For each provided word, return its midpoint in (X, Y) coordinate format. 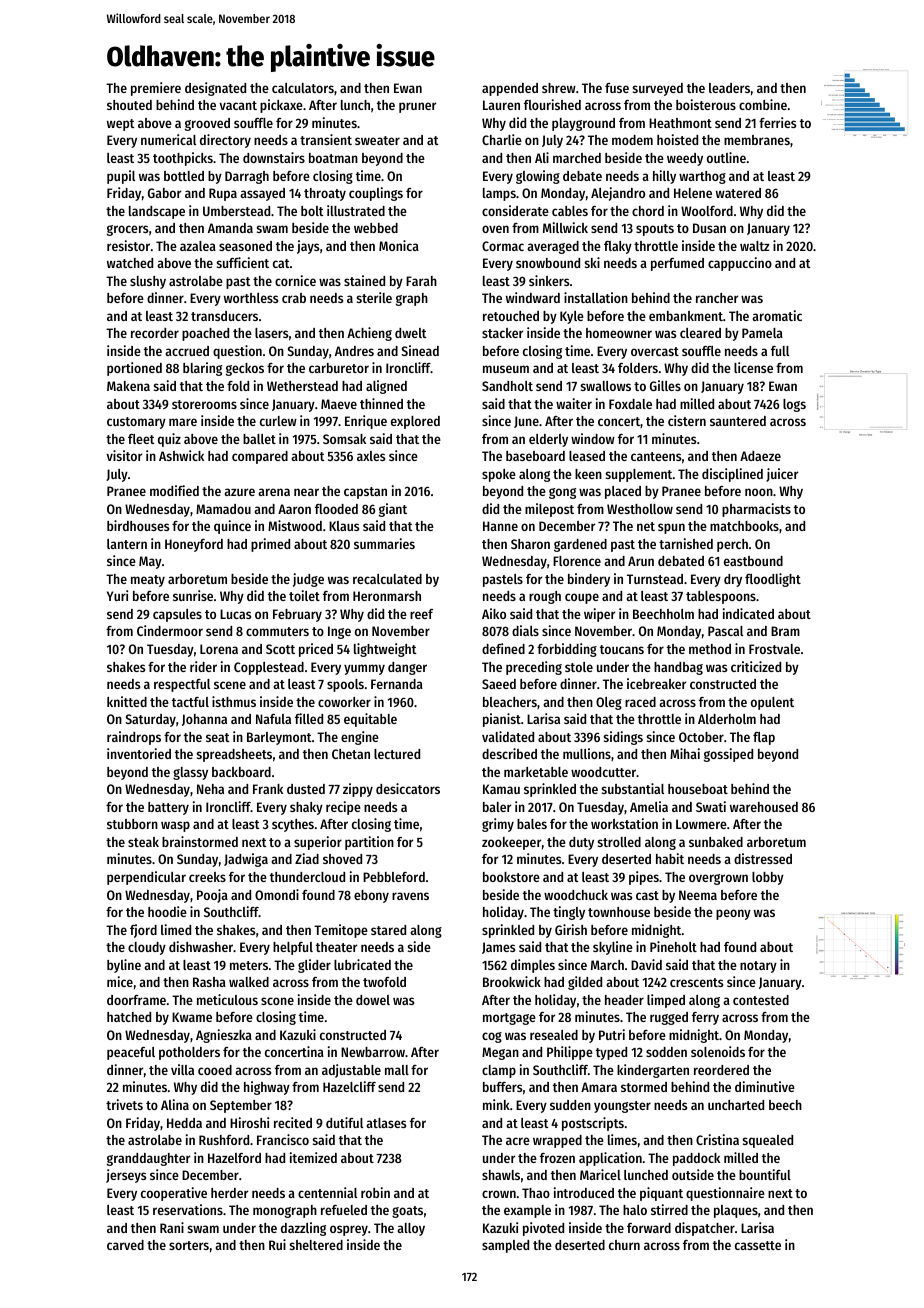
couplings (376, 194)
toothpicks (183, 159)
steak (143, 842)
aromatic (777, 315)
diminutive (765, 1086)
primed (270, 545)
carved (125, 1245)
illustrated (356, 210)
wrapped (557, 1141)
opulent (772, 703)
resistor (128, 245)
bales (532, 824)
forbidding (567, 650)
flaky (618, 247)
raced (640, 702)
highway (267, 1088)
